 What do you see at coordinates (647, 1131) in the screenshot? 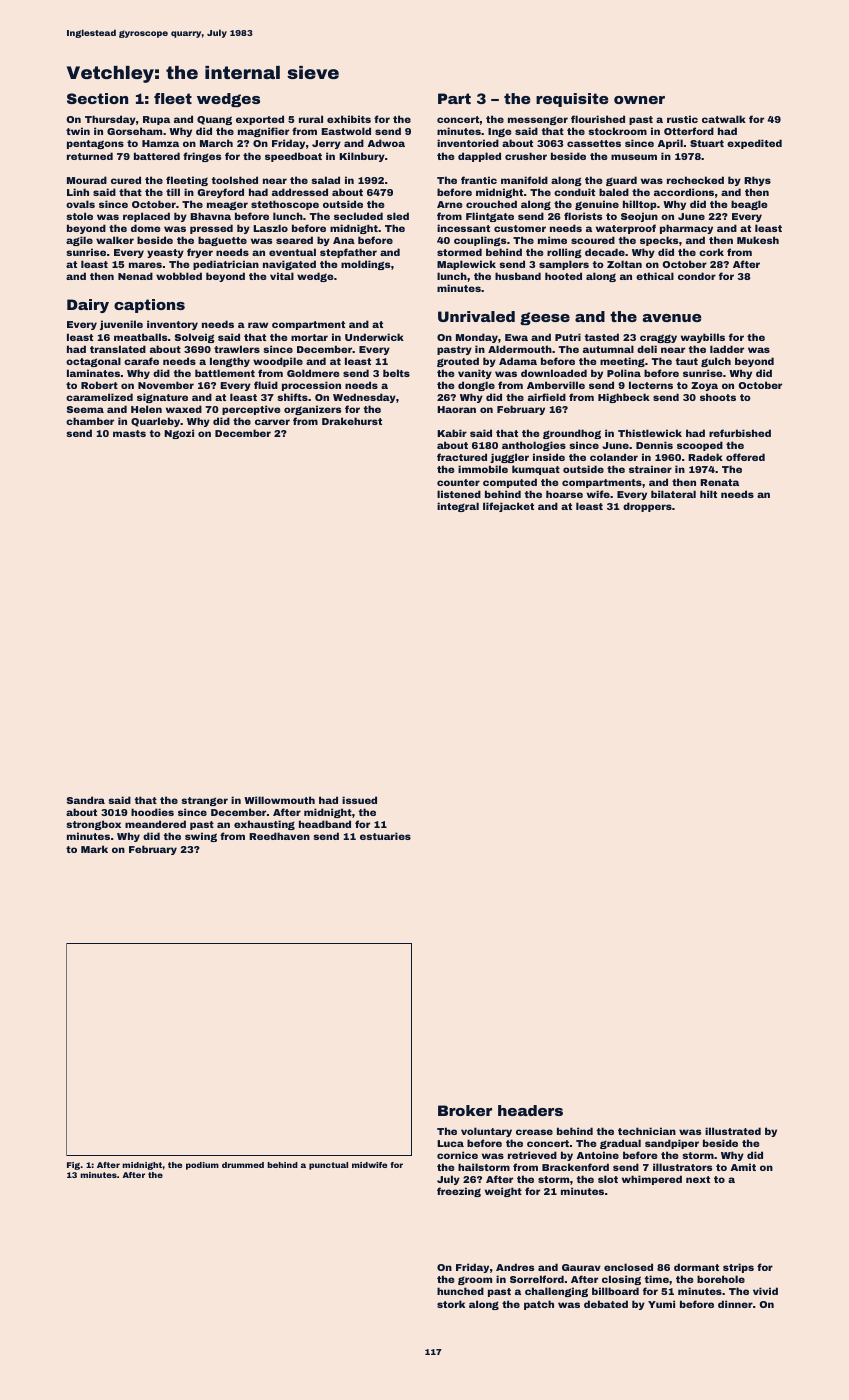
I see `technician` at bounding box center [647, 1131].
